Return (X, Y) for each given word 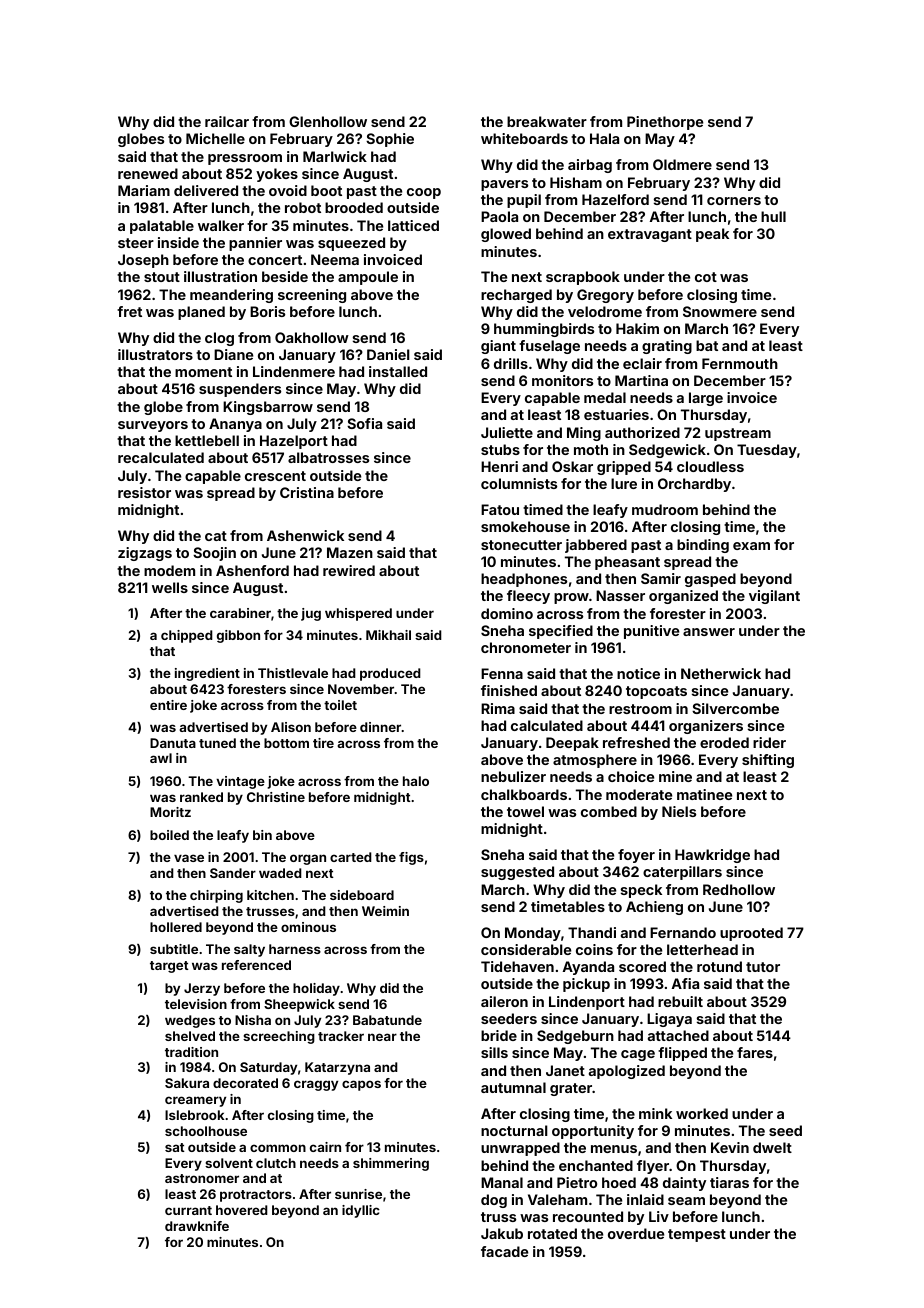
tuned (217, 743)
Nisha (253, 1020)
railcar (227, 121)
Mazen (350, 552)
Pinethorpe (665, 123)
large (706, 399)
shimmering (391, 1164)
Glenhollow (328, 121)
